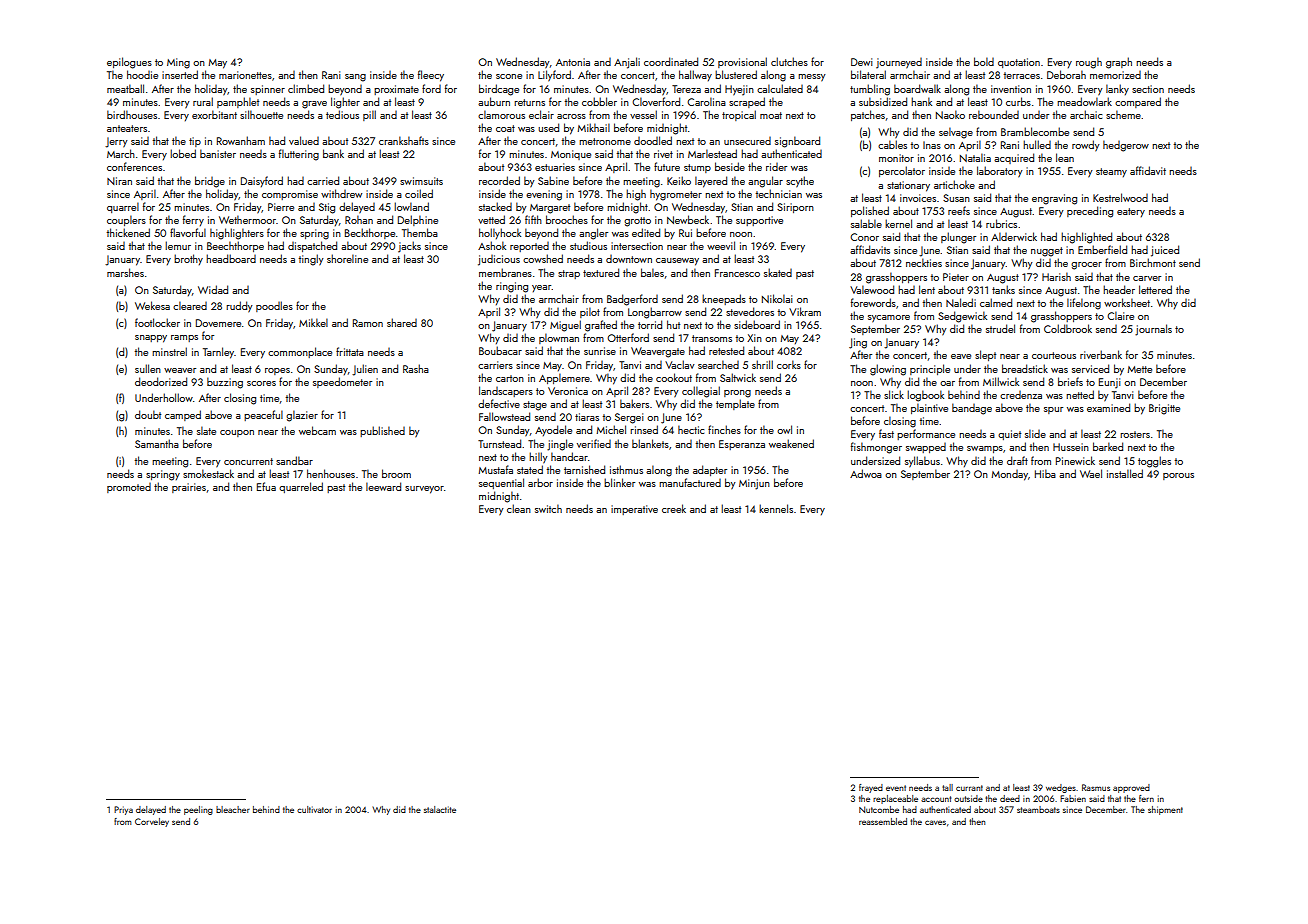 Image resolution: width=1308 pixels, height=924 pixels. Describe the element at coordinates (776, 508) in the screenshot. I see `kennels` at that location.
